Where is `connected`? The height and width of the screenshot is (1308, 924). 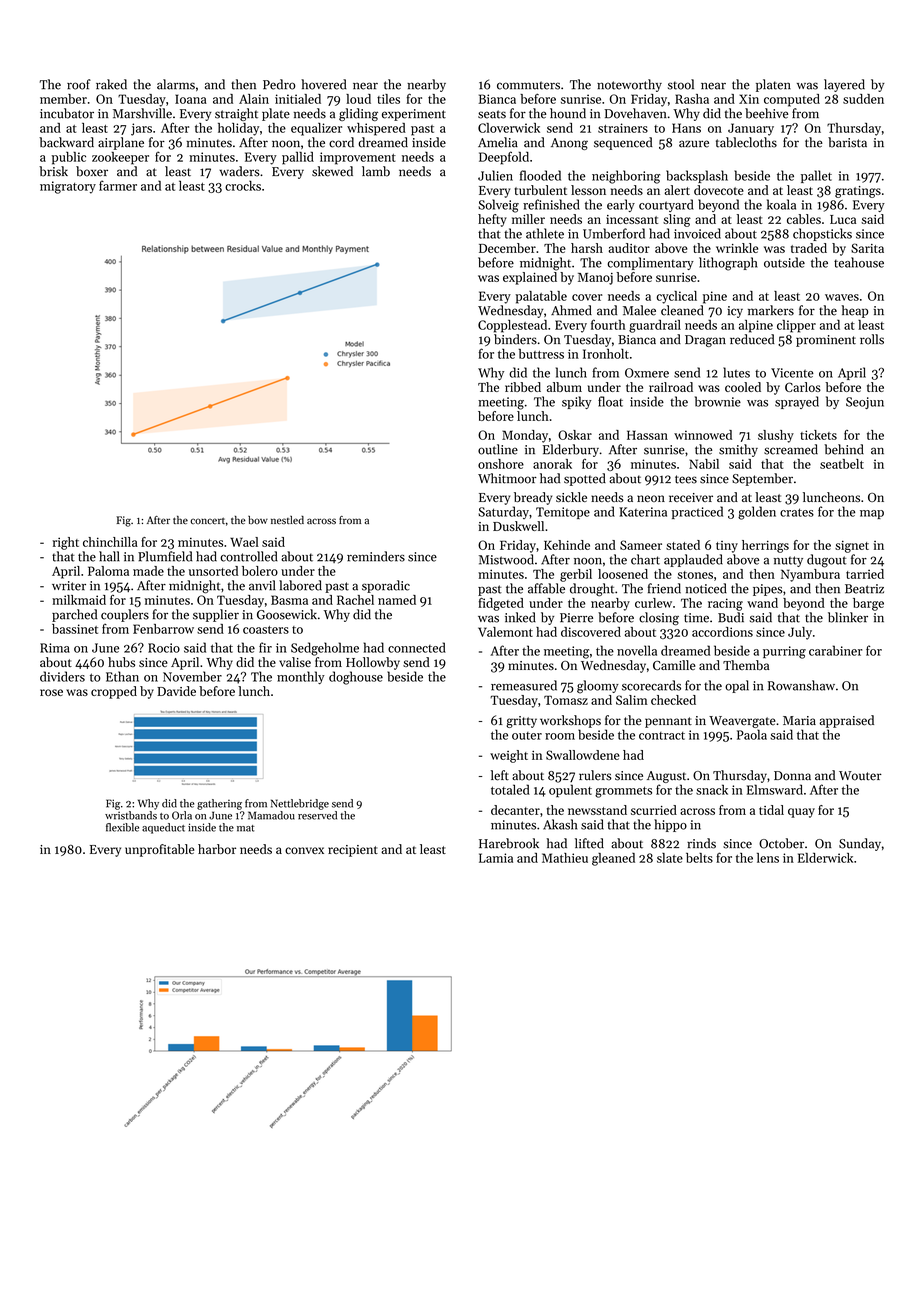
connected is located at coordinates (417, 647).
